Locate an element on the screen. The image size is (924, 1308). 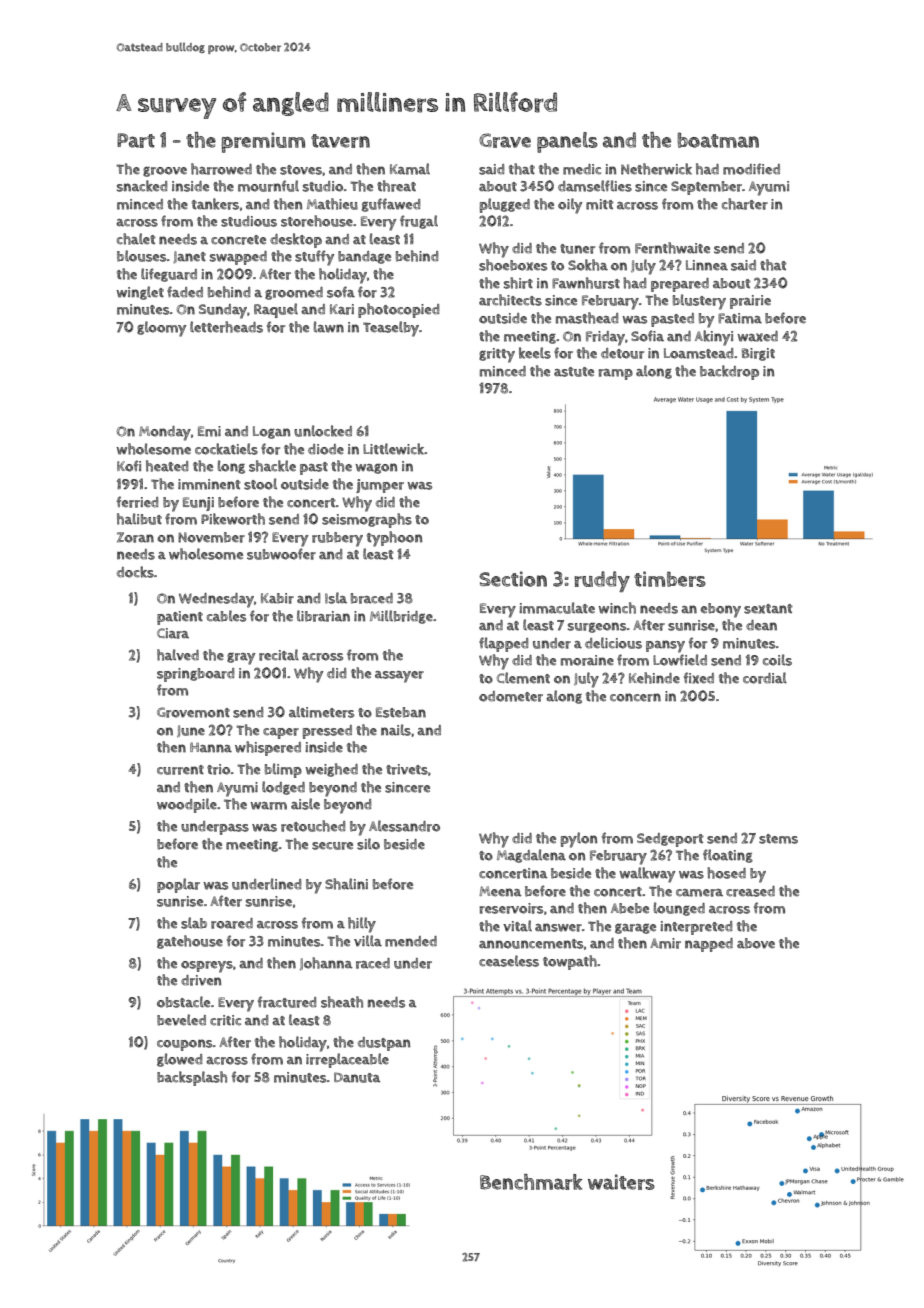
stems is located at coordinates (778, 839).
